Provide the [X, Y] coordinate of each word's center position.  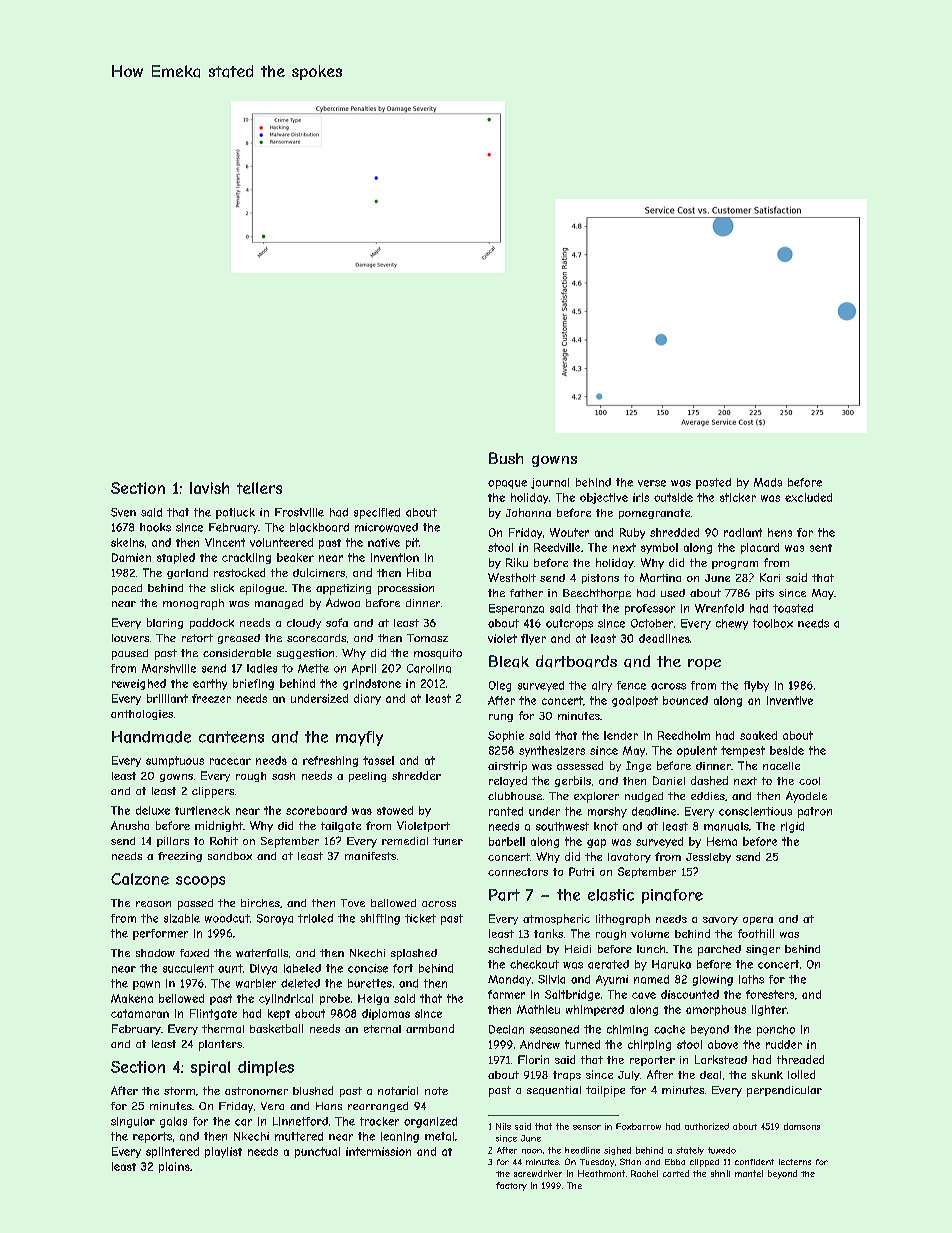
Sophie [506, 736]
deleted [300, 983]
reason [153, 904]
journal [550, 483]
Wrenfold [719, 608]
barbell [507, 841]
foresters [770, 994]
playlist [223, 1152]
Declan [506, 1029]
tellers [259, 488]
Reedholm [684, 735]
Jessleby [708, 858]
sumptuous [175, 761]
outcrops [569, 624]
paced [127, 589]
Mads [768, 482]
